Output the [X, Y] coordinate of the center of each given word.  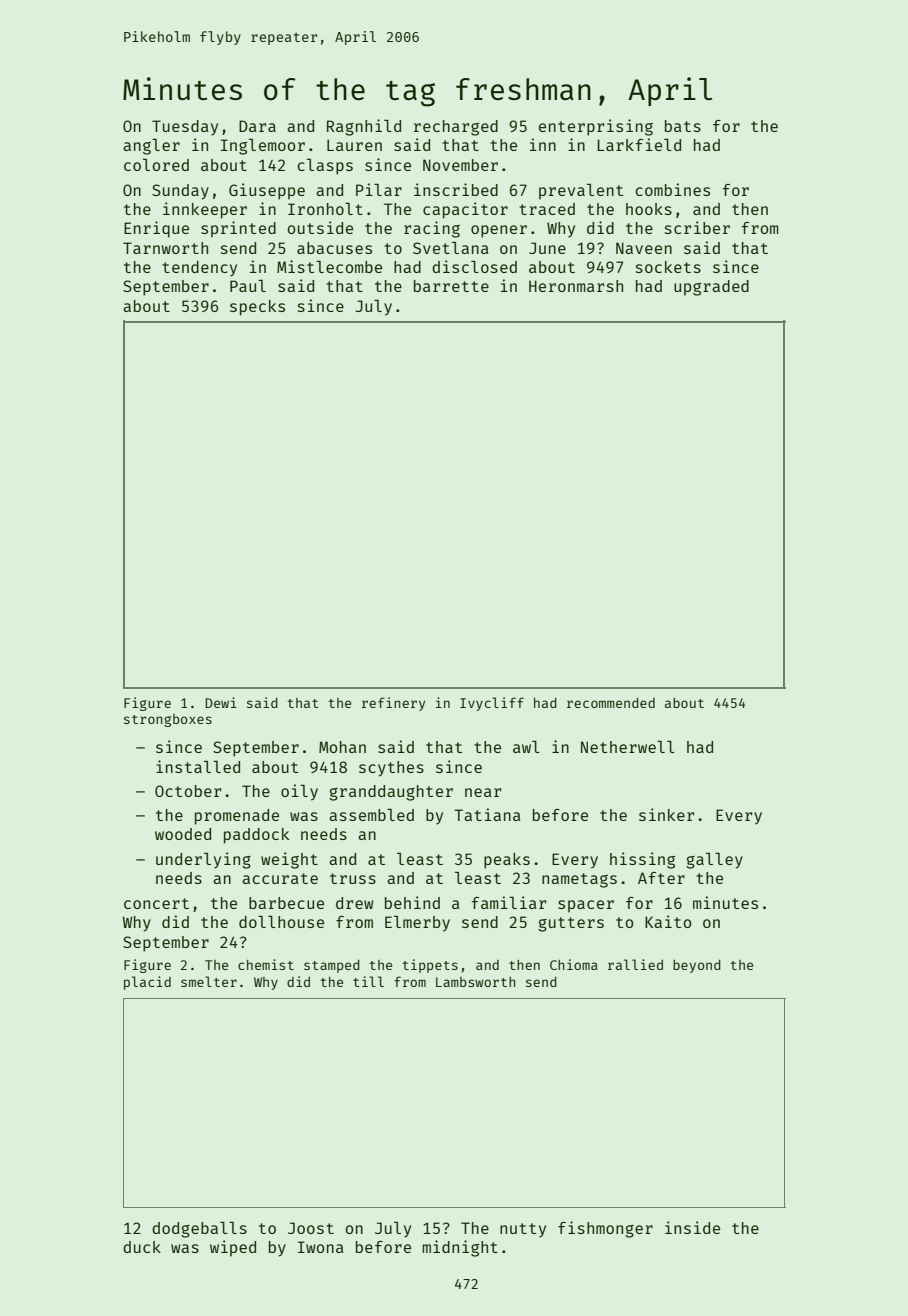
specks [257, 308]
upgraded [711, 288]
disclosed [474, 266]
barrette [451, 286]
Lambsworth [476, 982]
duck [142, 1247]
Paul [248, 286]
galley [714, 861]
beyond [697, 966]
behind [412, 902]
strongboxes [168, 720]
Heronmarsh [576, 286]
